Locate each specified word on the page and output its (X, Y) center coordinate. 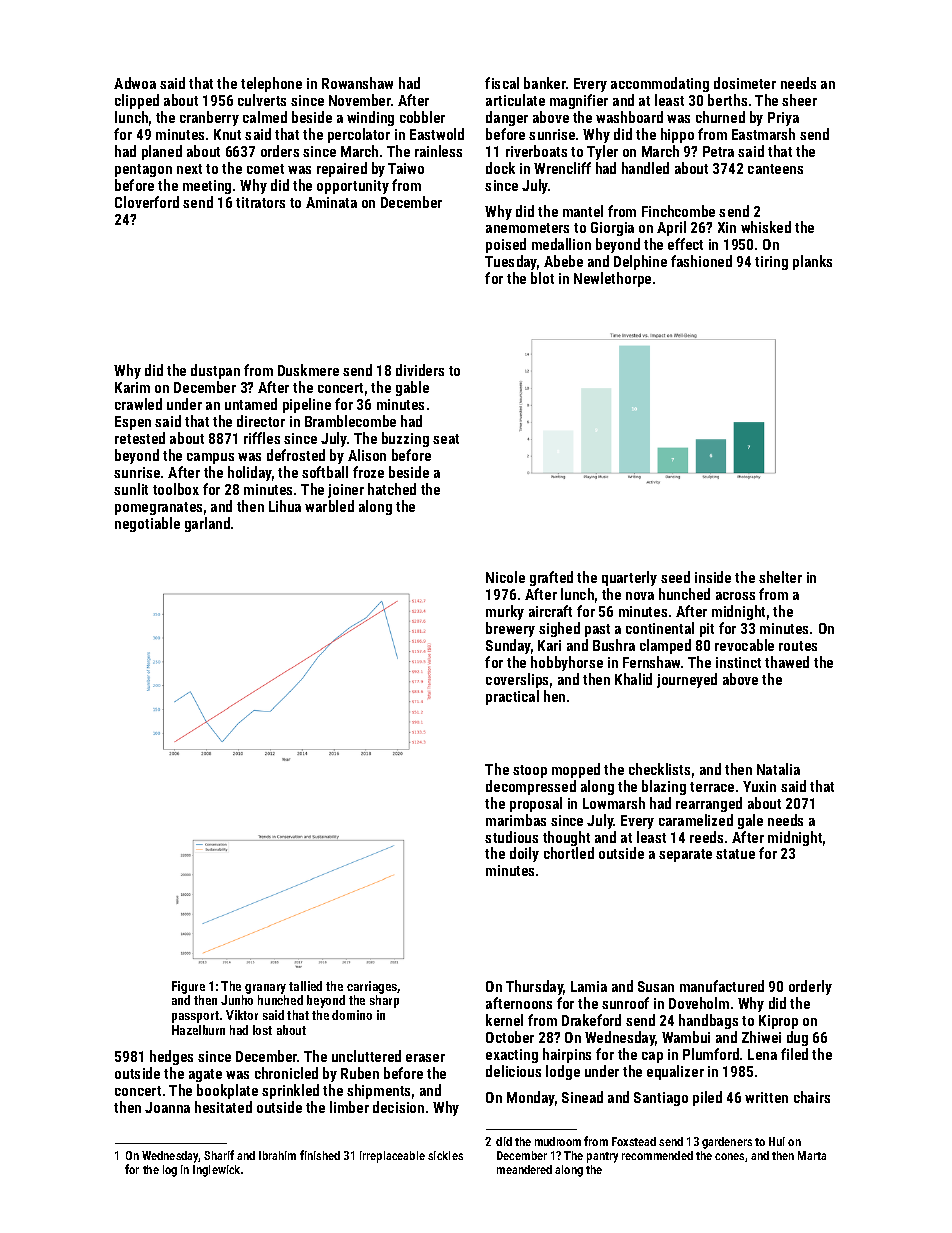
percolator (359, 135)
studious (511, 837)
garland (207, 524)
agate (205, 1075)
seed (675, 577)
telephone (271, 84)
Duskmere (308, 370)
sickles (445, 1155)
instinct (738, 662)
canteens (775, 169)
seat (446, 439)
